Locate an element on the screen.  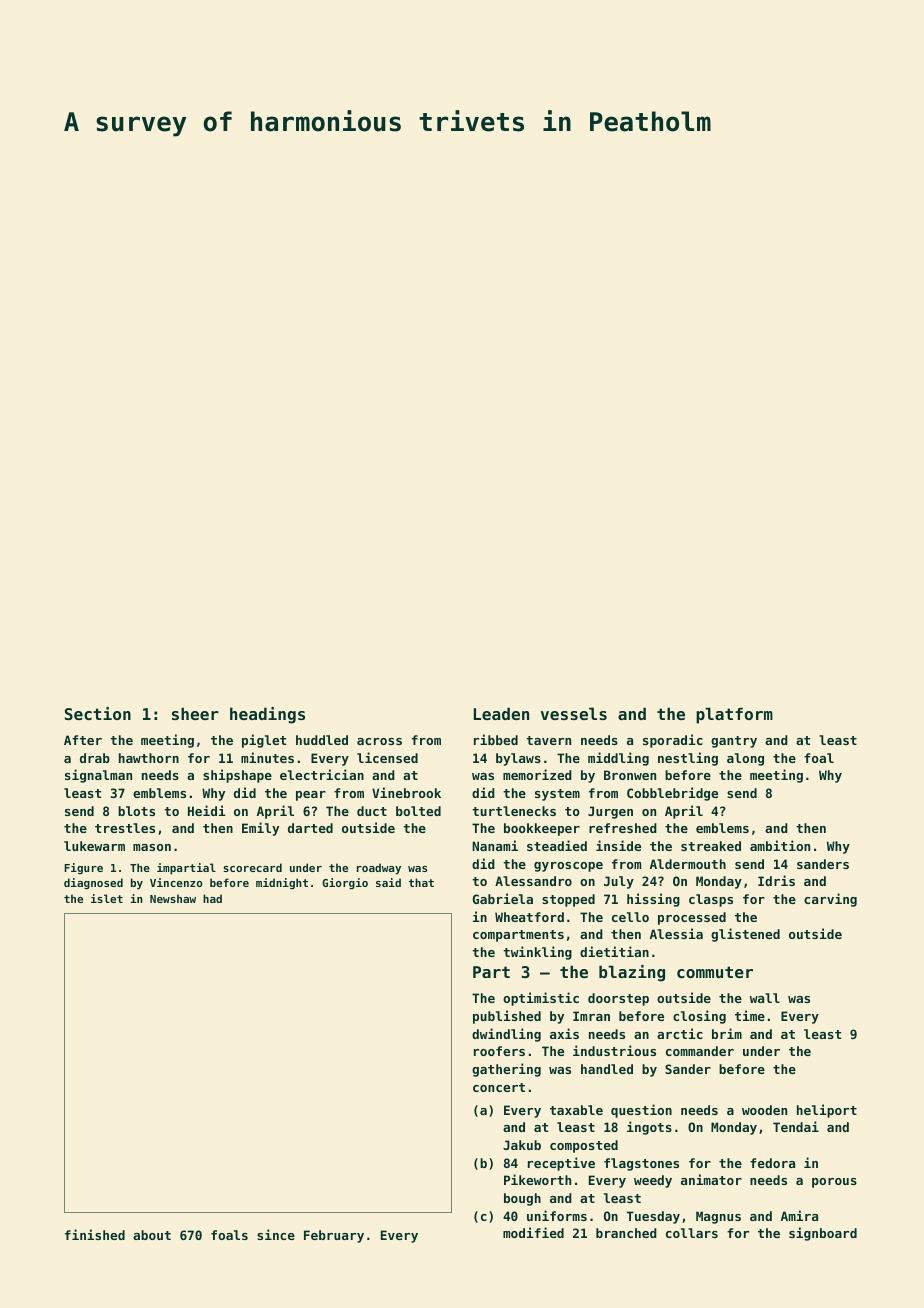
signboard is located at coordinates (823, 1234).
